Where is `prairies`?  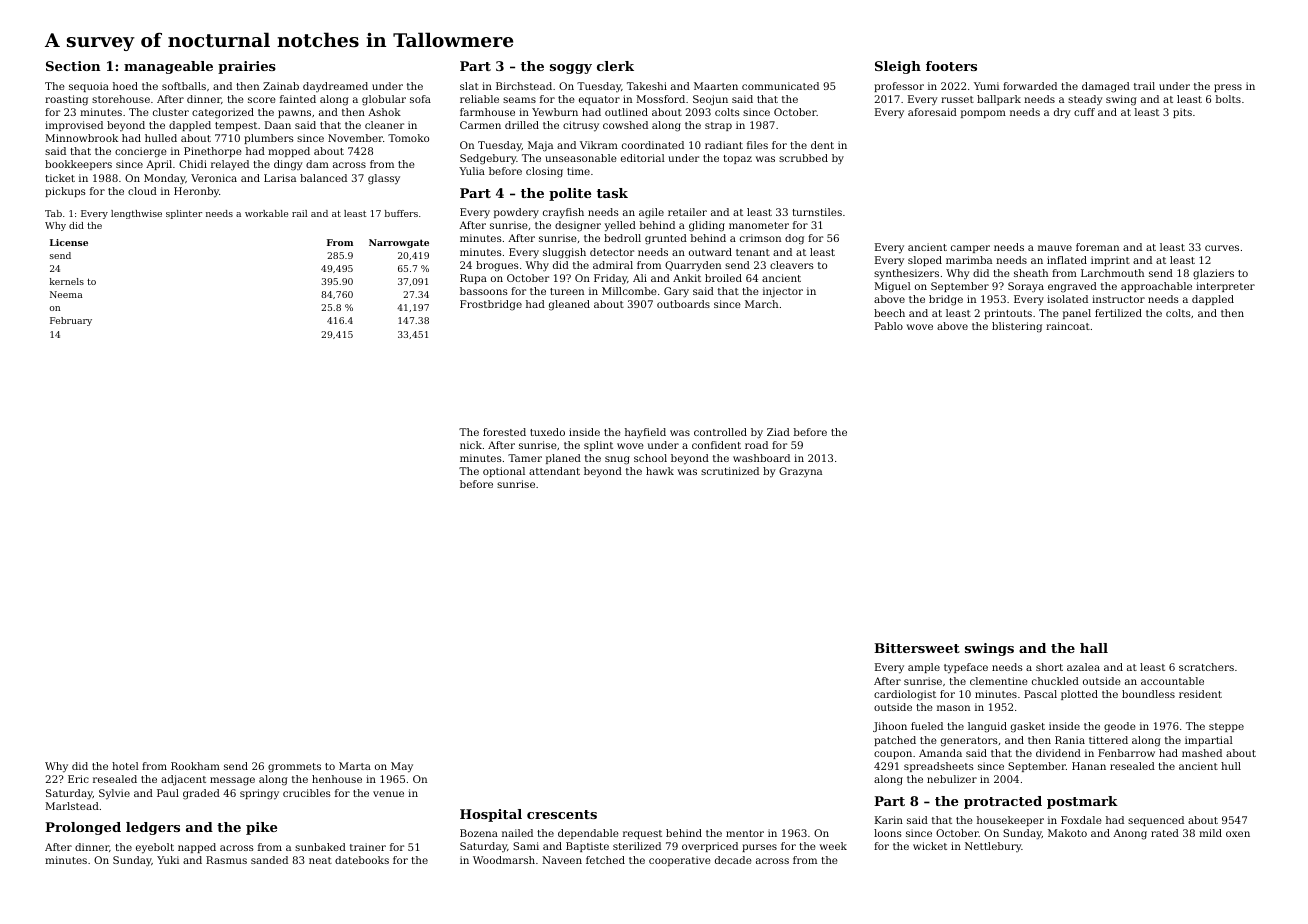 prairies is located at coordinates (247, 67).
